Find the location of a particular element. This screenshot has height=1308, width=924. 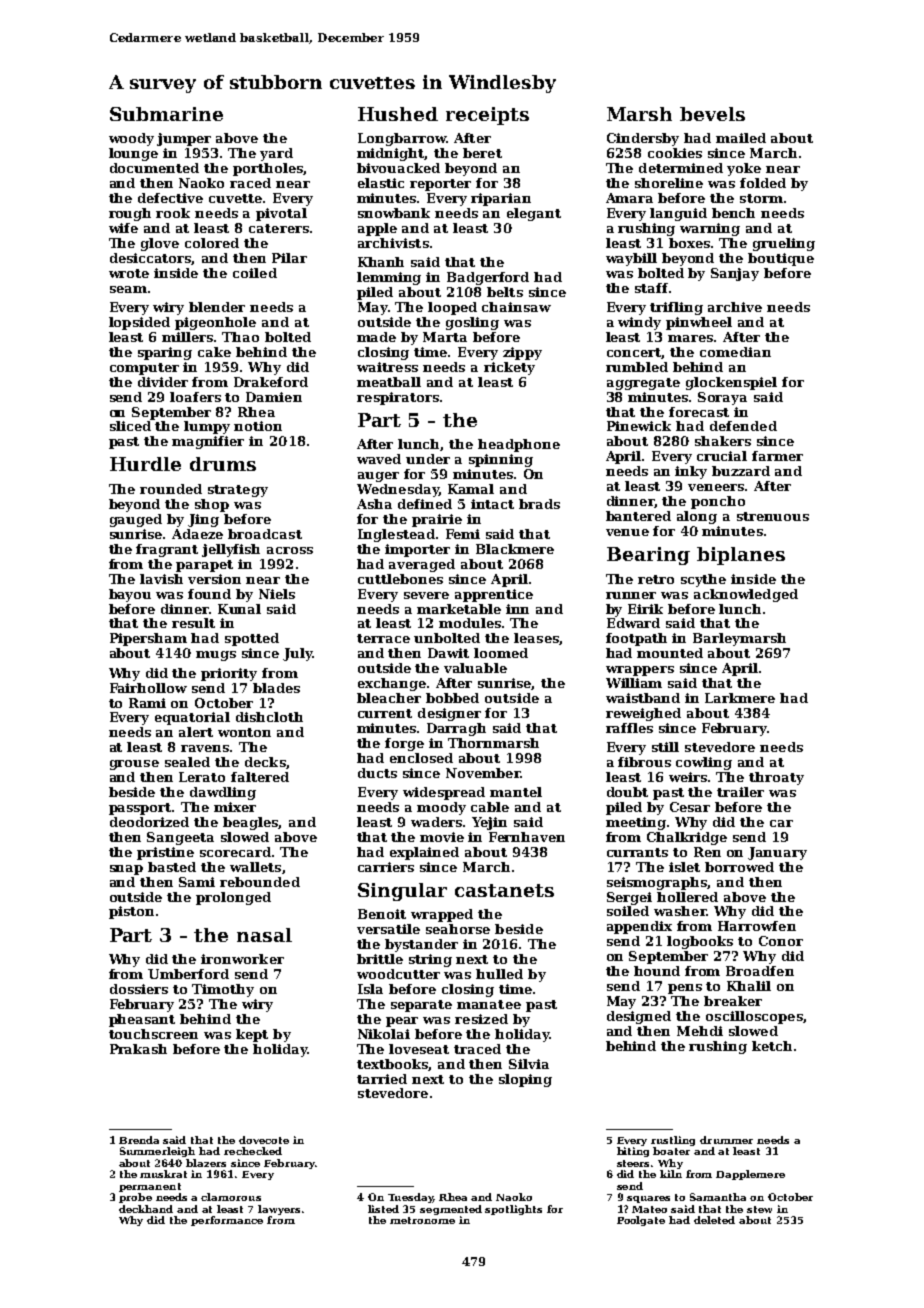

bleacher is located at coordinates (389, 698).
